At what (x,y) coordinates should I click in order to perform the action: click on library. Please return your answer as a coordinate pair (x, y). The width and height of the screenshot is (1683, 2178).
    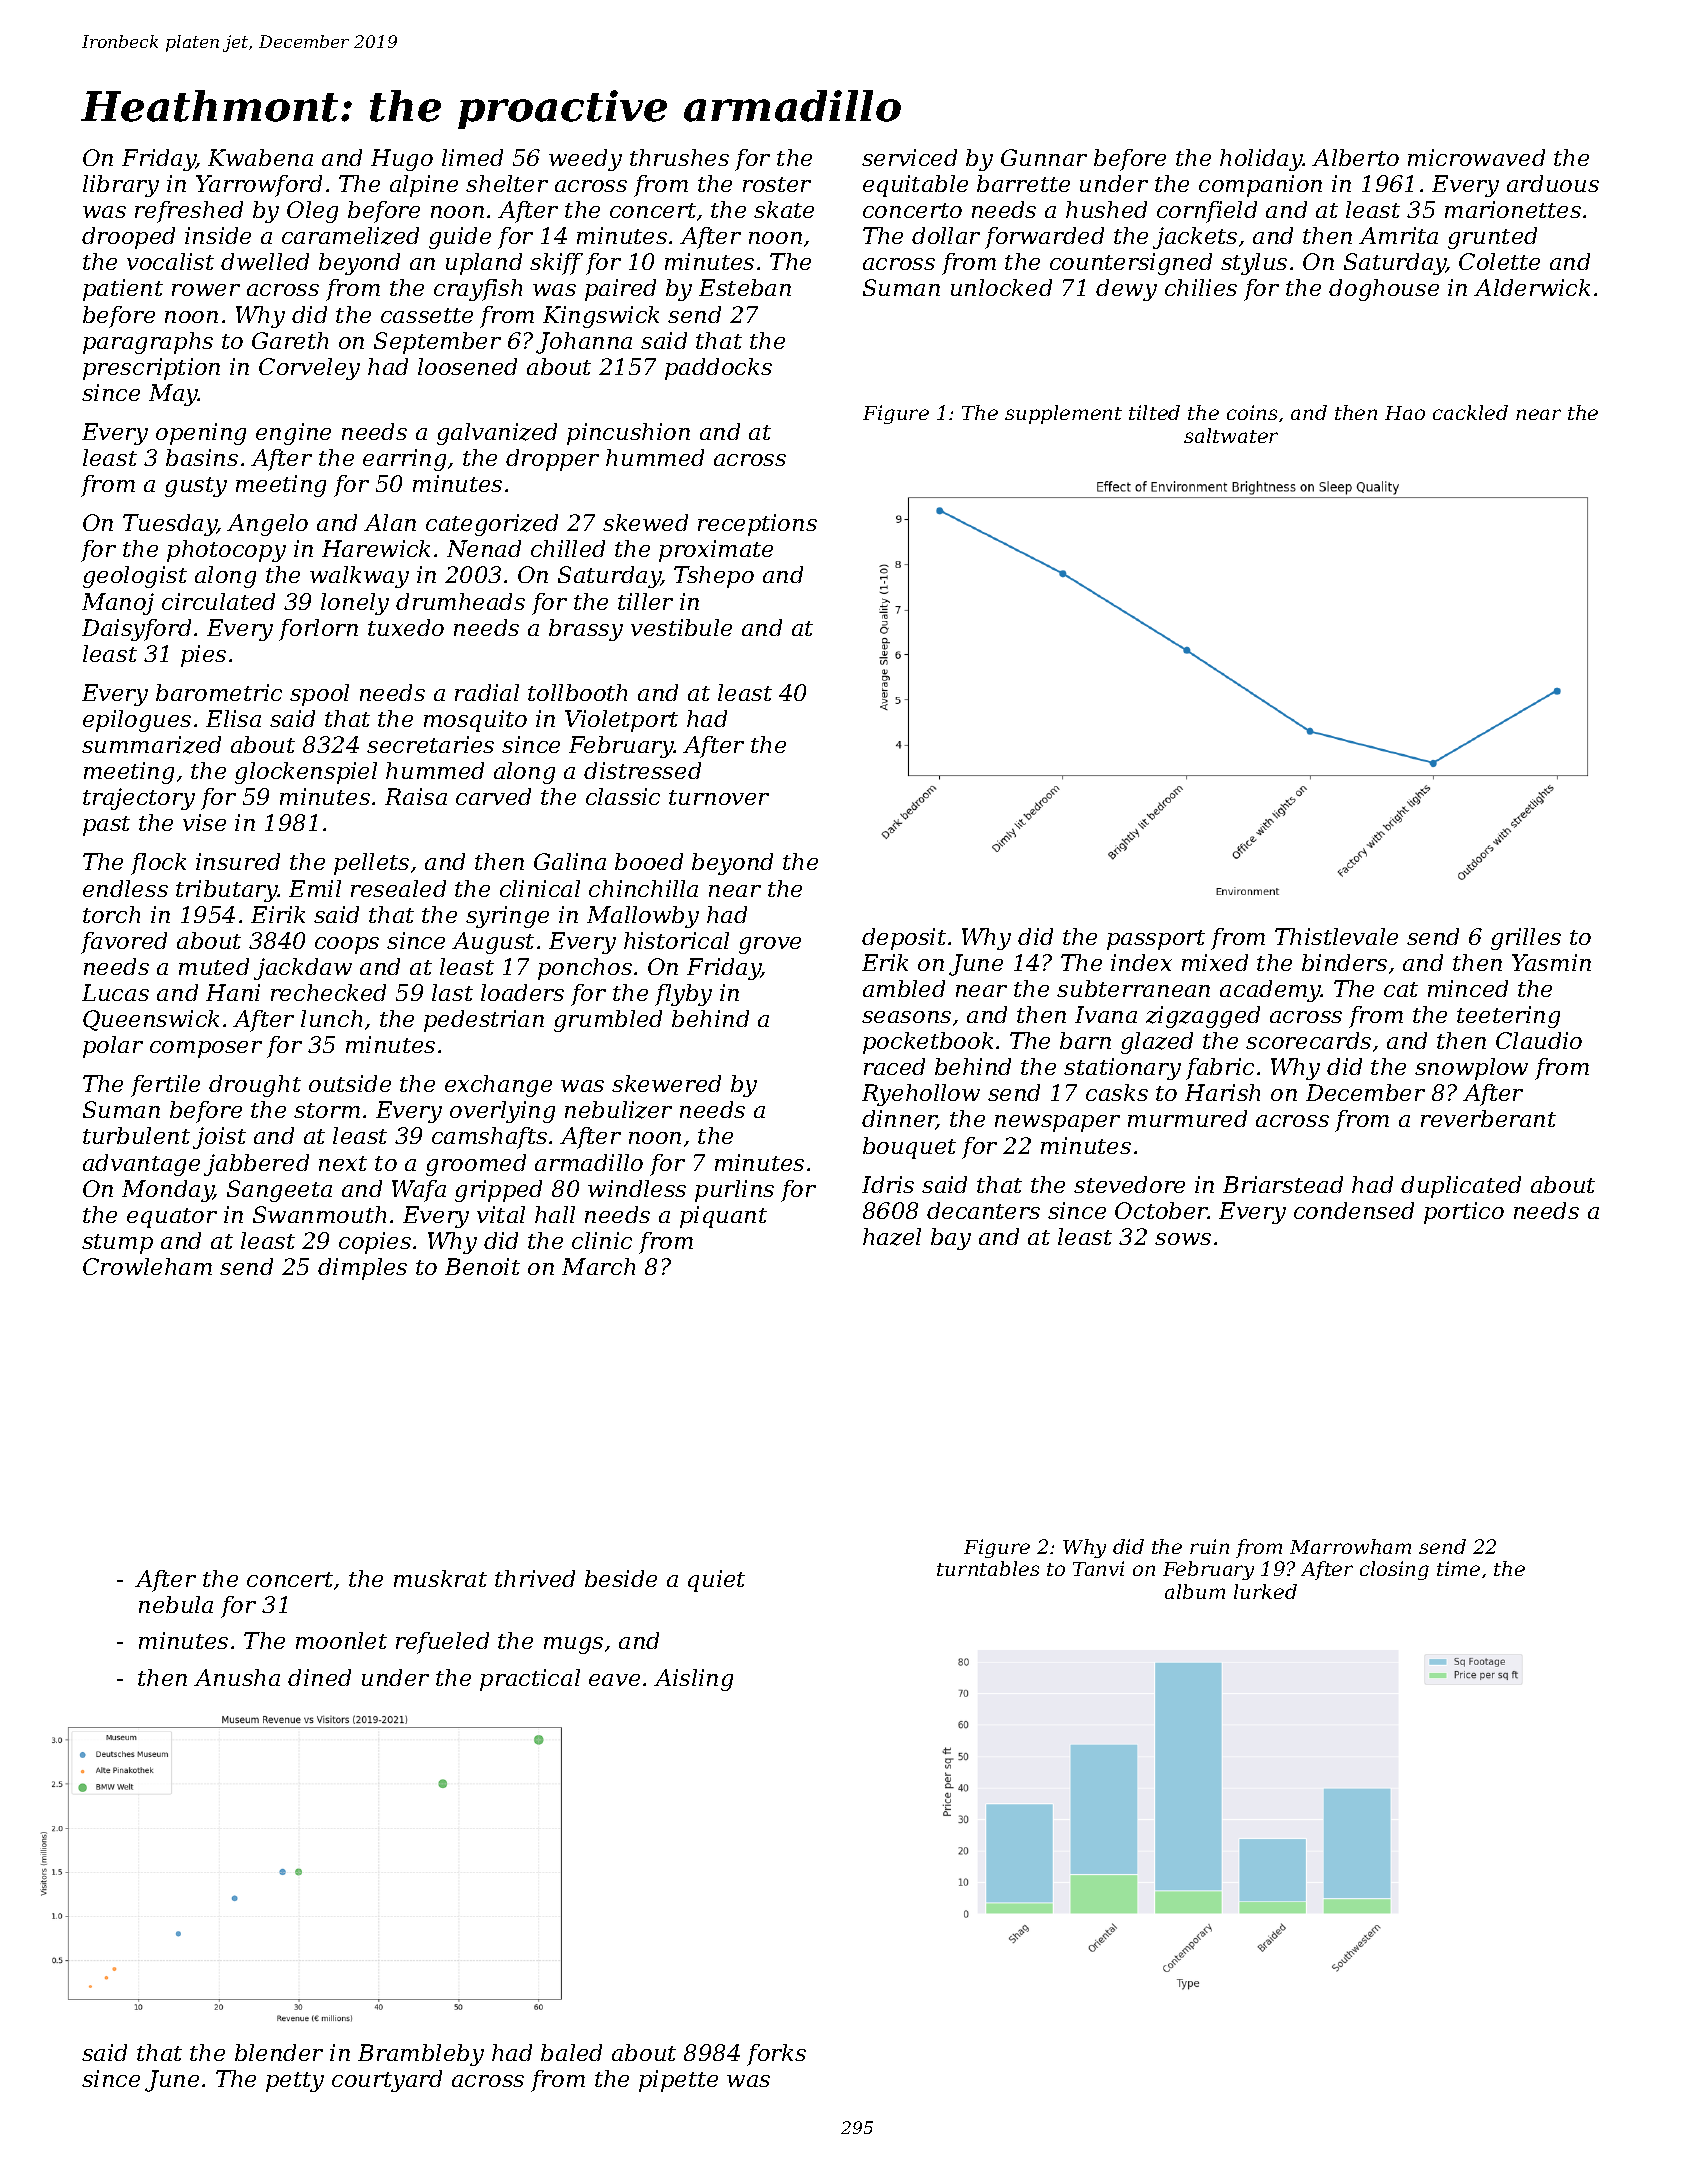
    Looking at the image, I should click on (121, 186).
